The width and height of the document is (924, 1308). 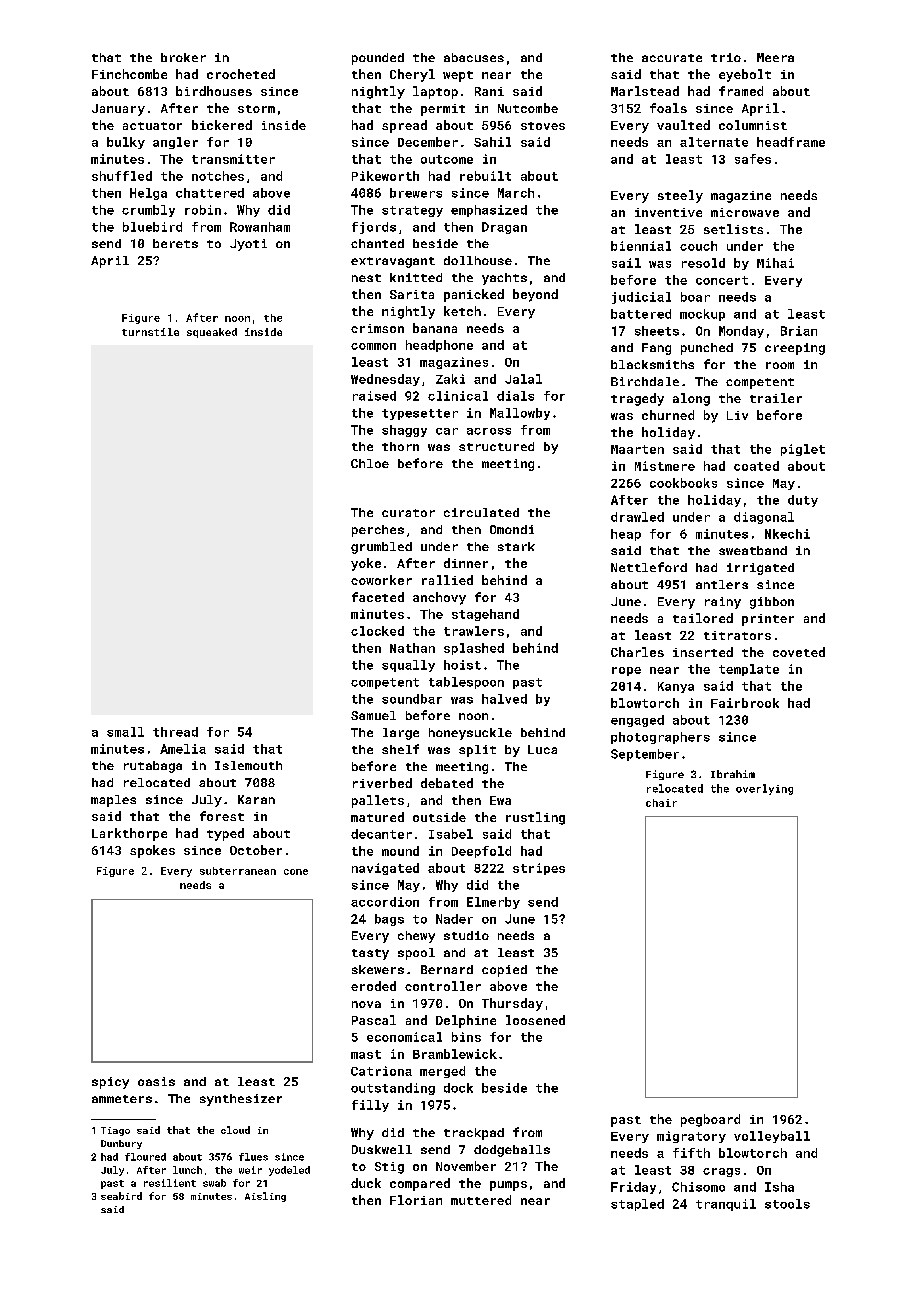 I want to click on Nettleford, so click(x=649, y=567).
